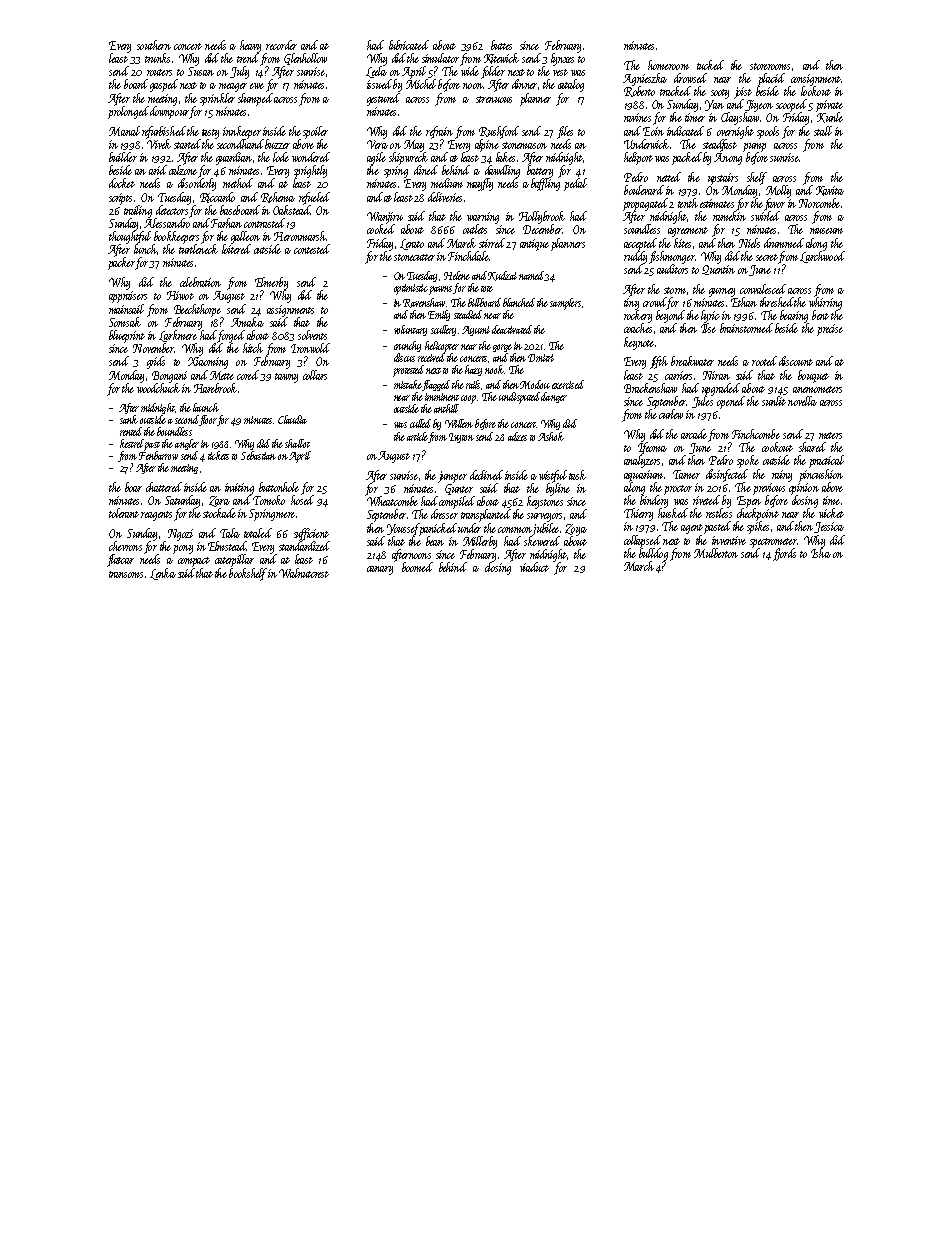  What do you see at coordinates (380, 570) in the screenshot?
I see `canary` at bounding box center [380, 570].
